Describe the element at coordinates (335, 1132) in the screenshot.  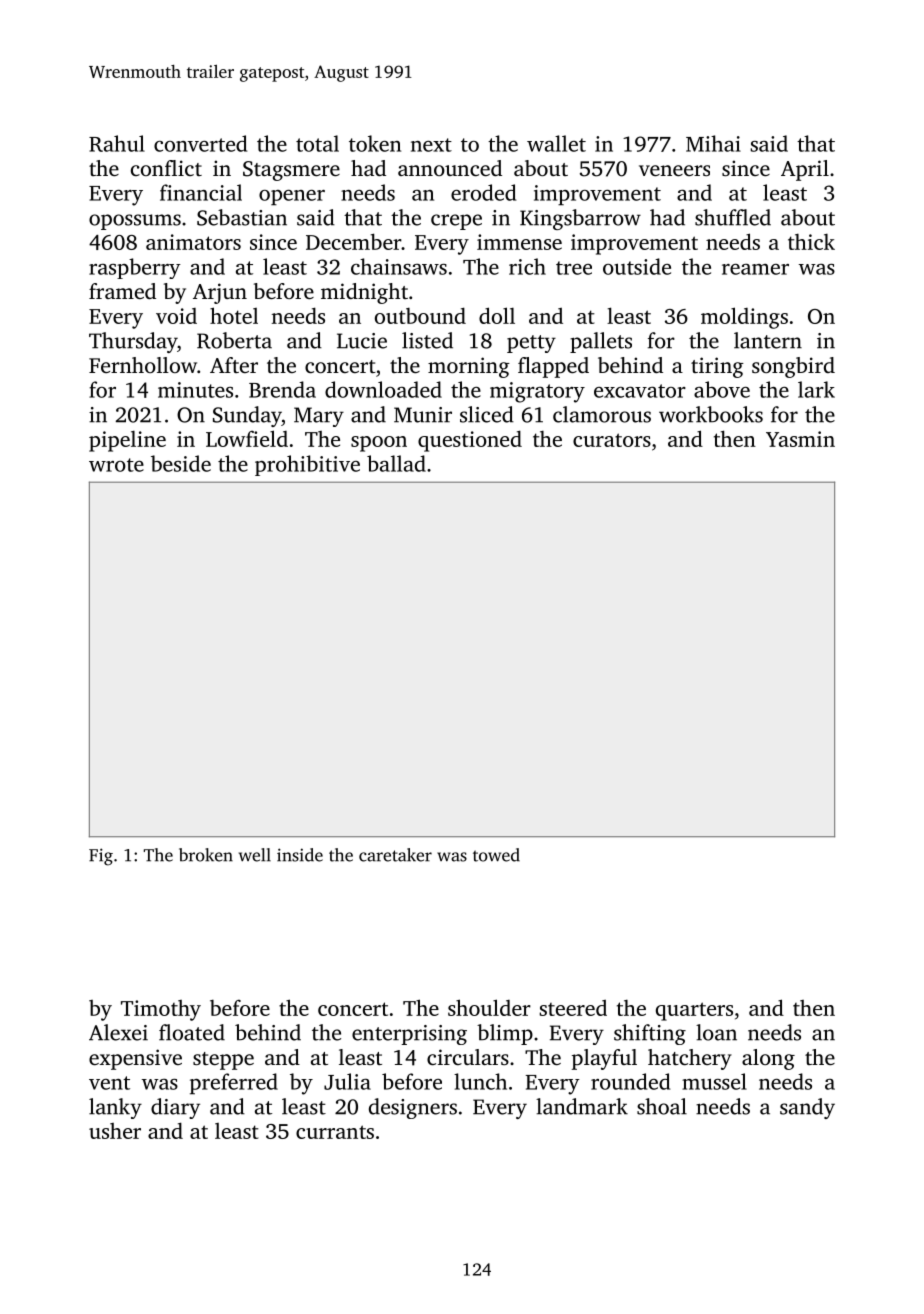
I see `currants` at that location.
